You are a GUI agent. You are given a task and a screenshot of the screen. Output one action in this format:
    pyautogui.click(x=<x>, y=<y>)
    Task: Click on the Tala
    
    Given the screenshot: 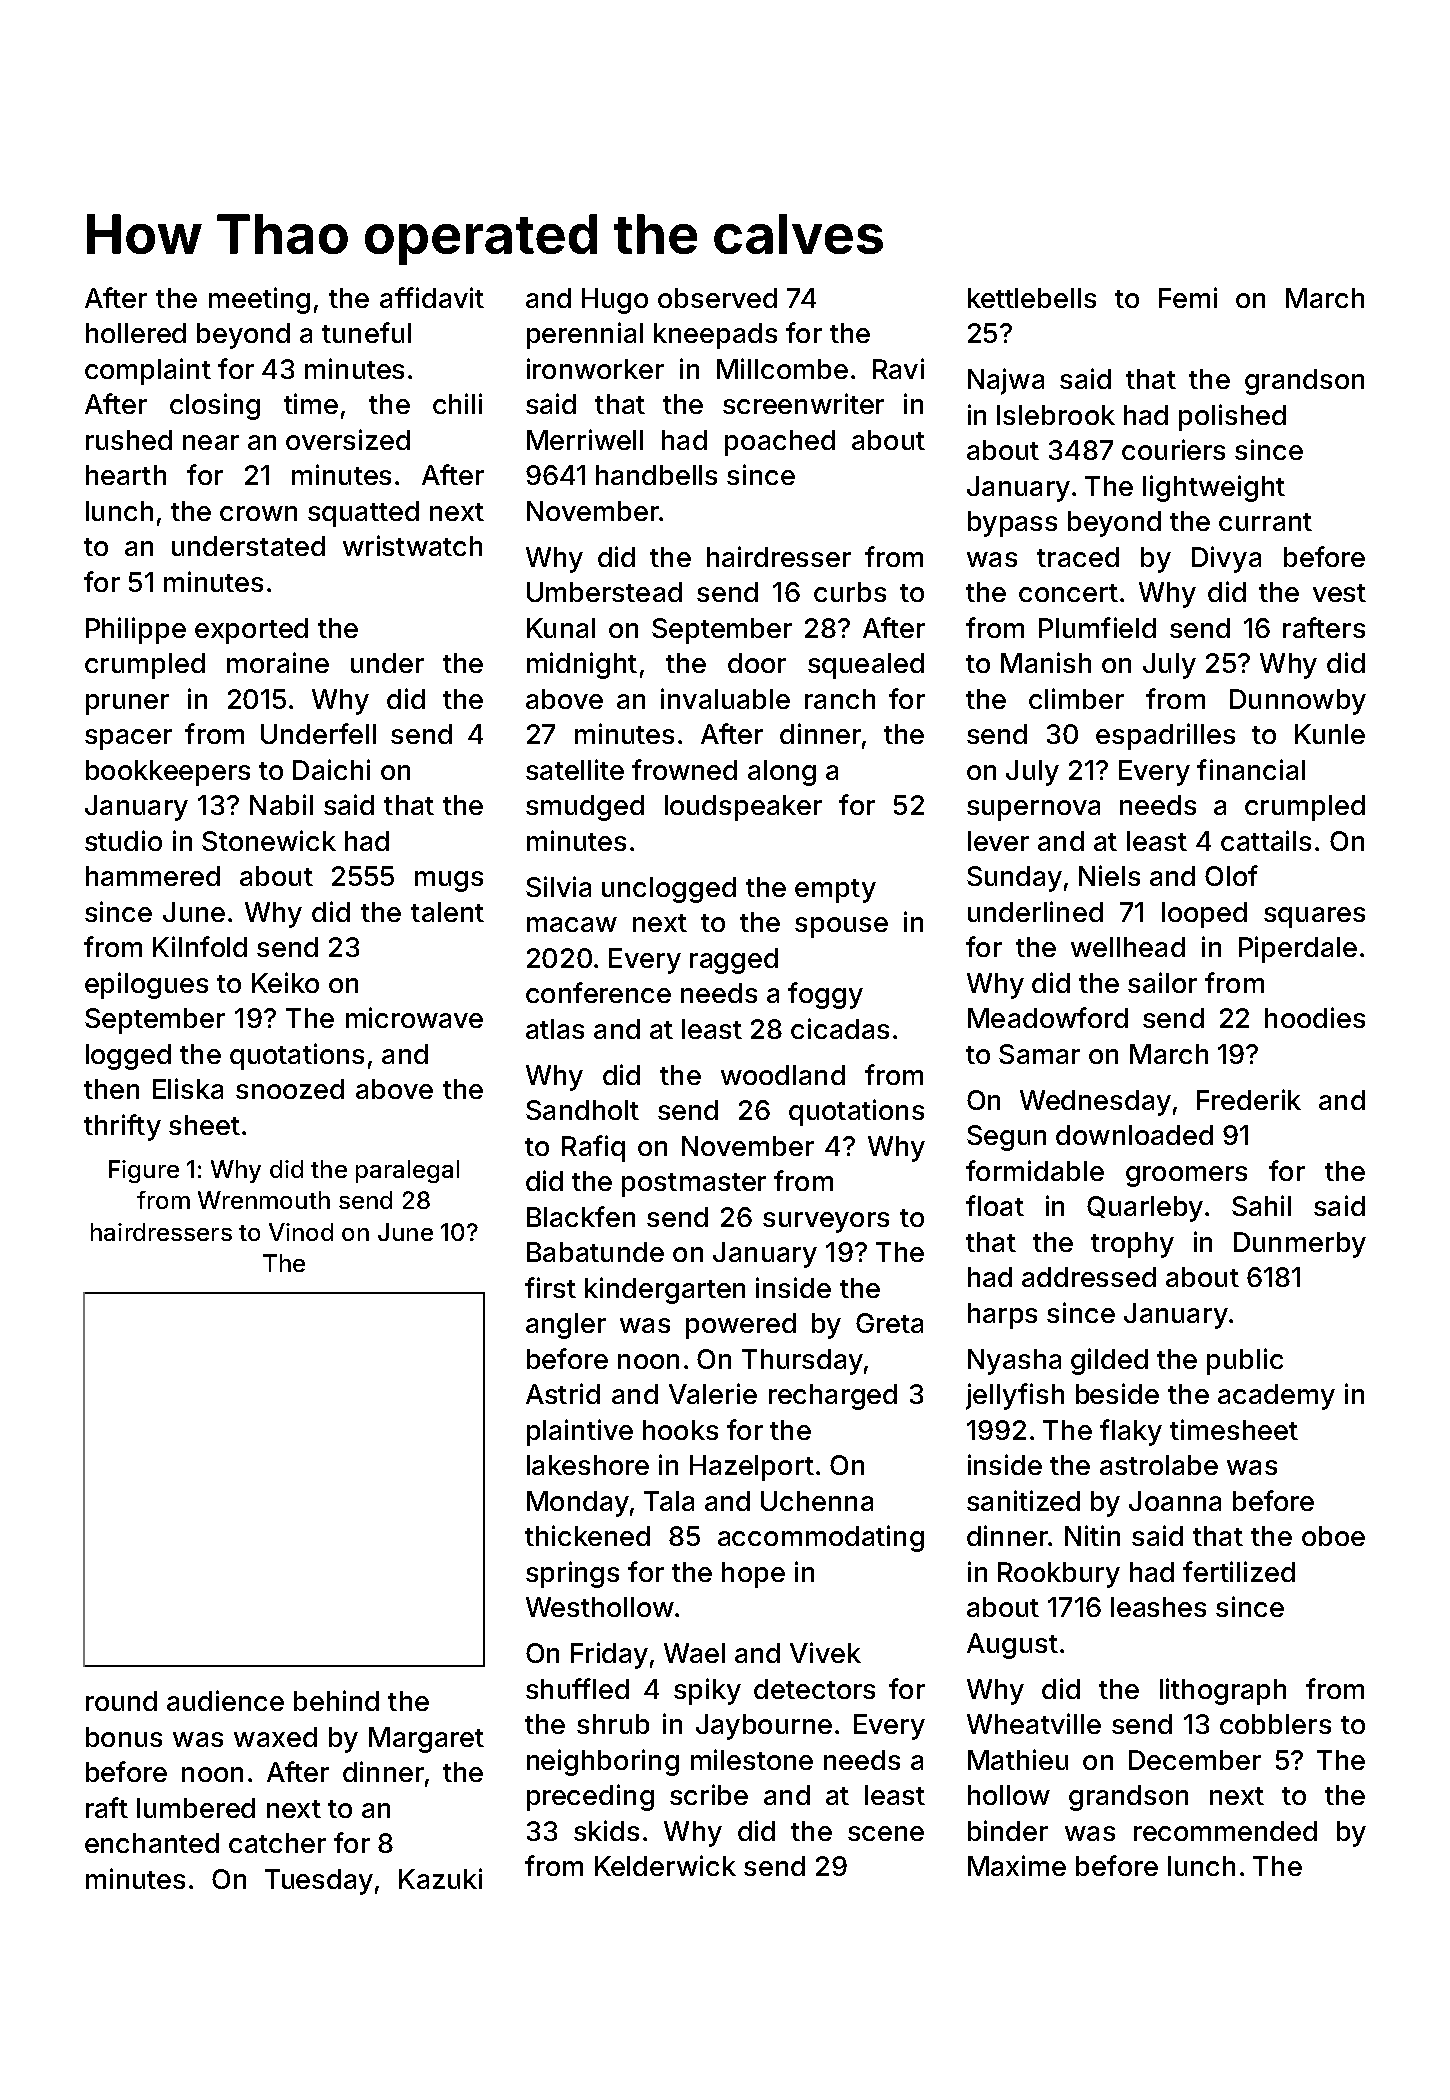 What is the action you would take?
    pyautogui.click(x=669, y=1501)
